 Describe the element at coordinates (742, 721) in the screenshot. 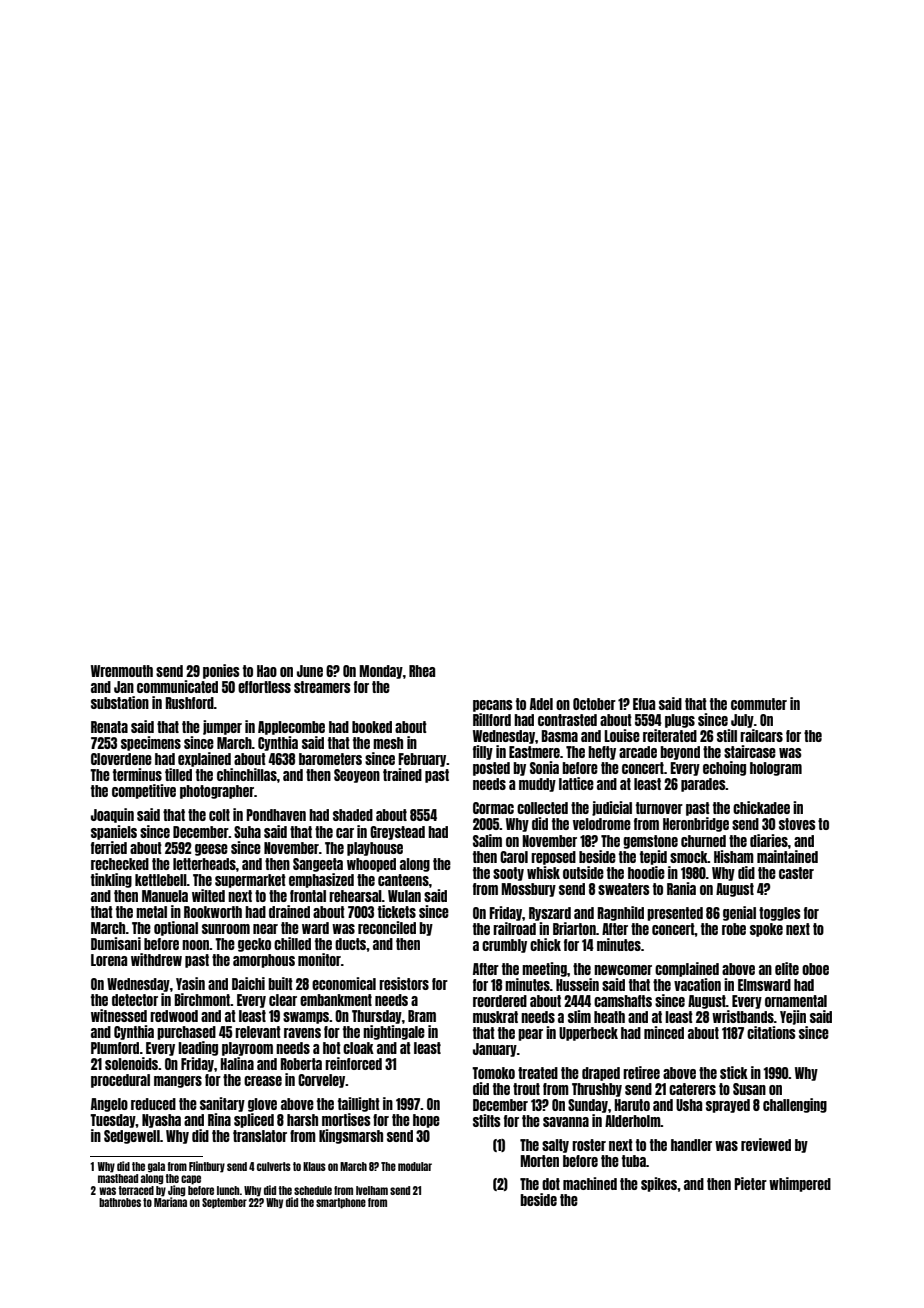

I see `July` at that location.
